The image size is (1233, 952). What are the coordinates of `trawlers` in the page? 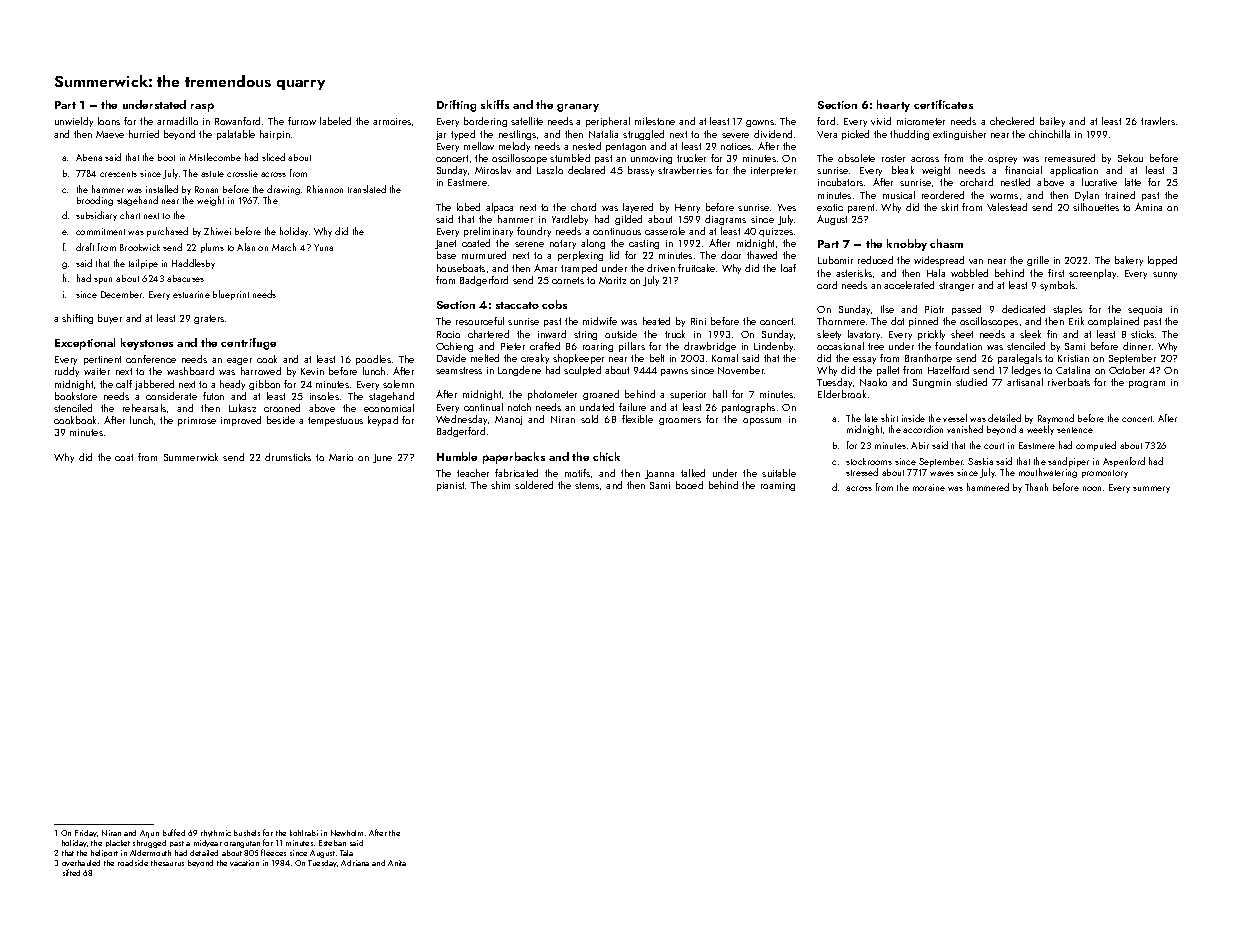 It's located at (1158, 121).
